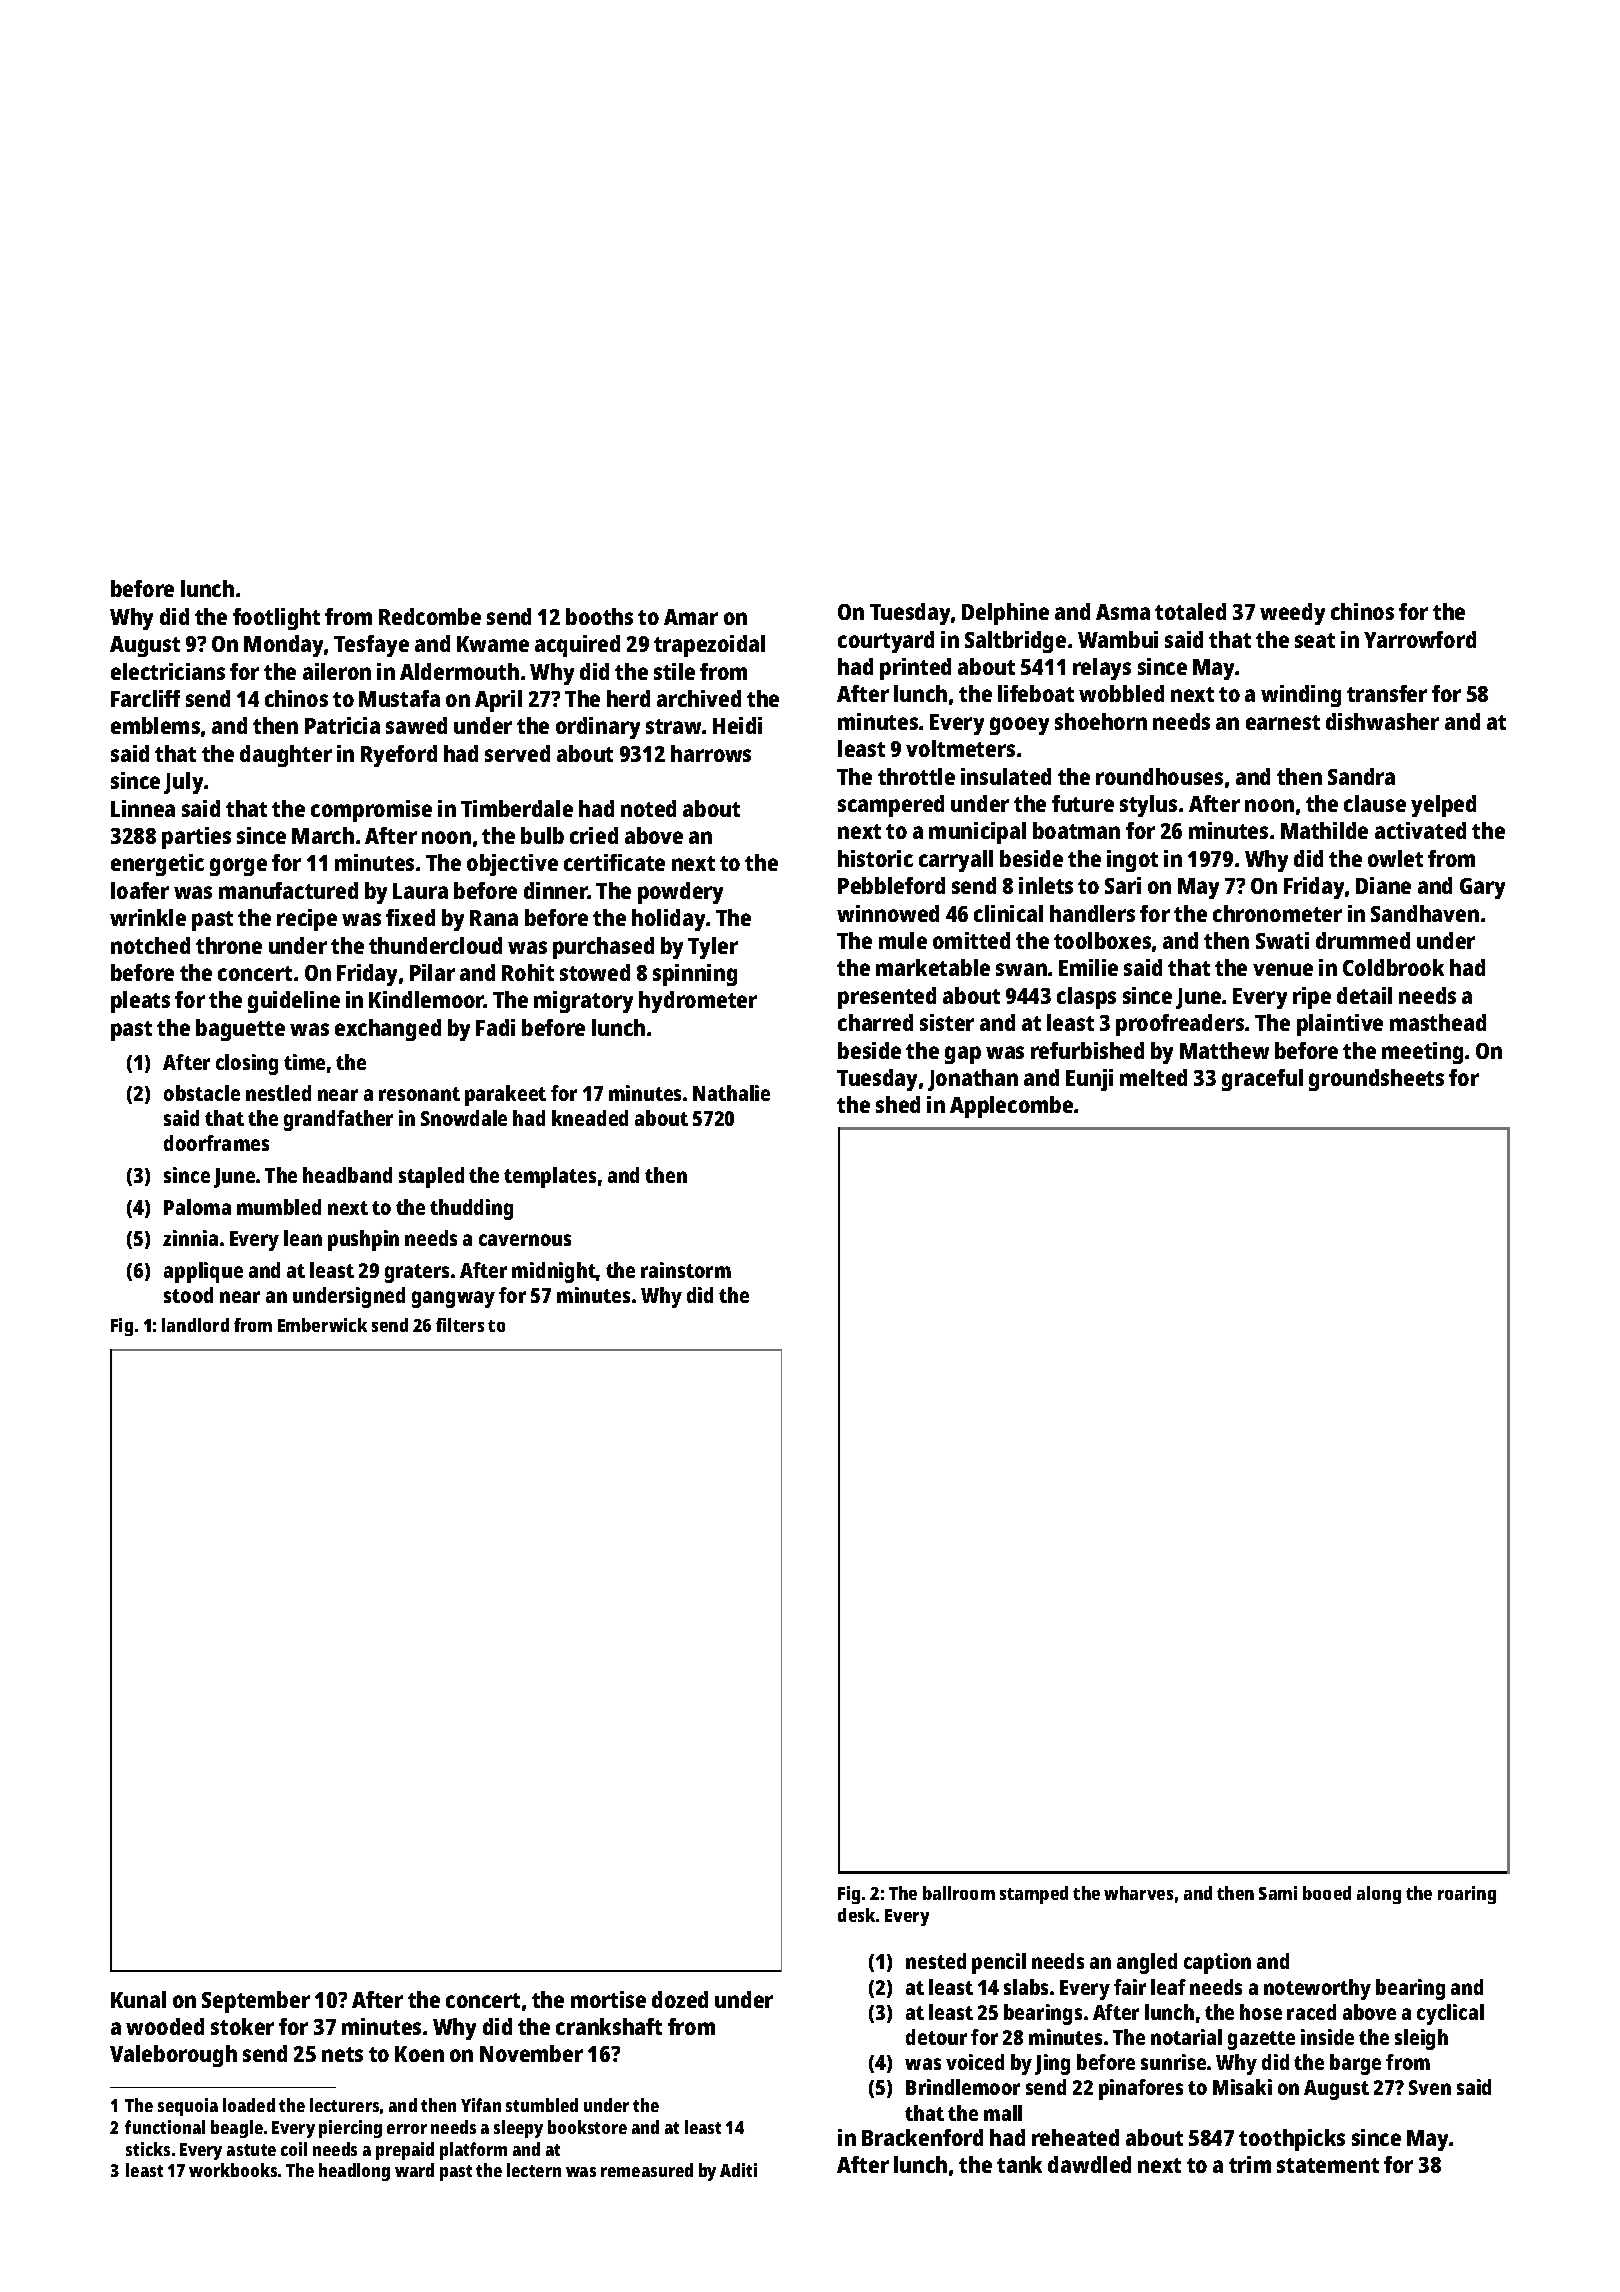 This document has height=2292, width=1620. What do you see at coordinates (197, 1207) in the document?
I see `Paloma` at bounding box center [197, 1207].
